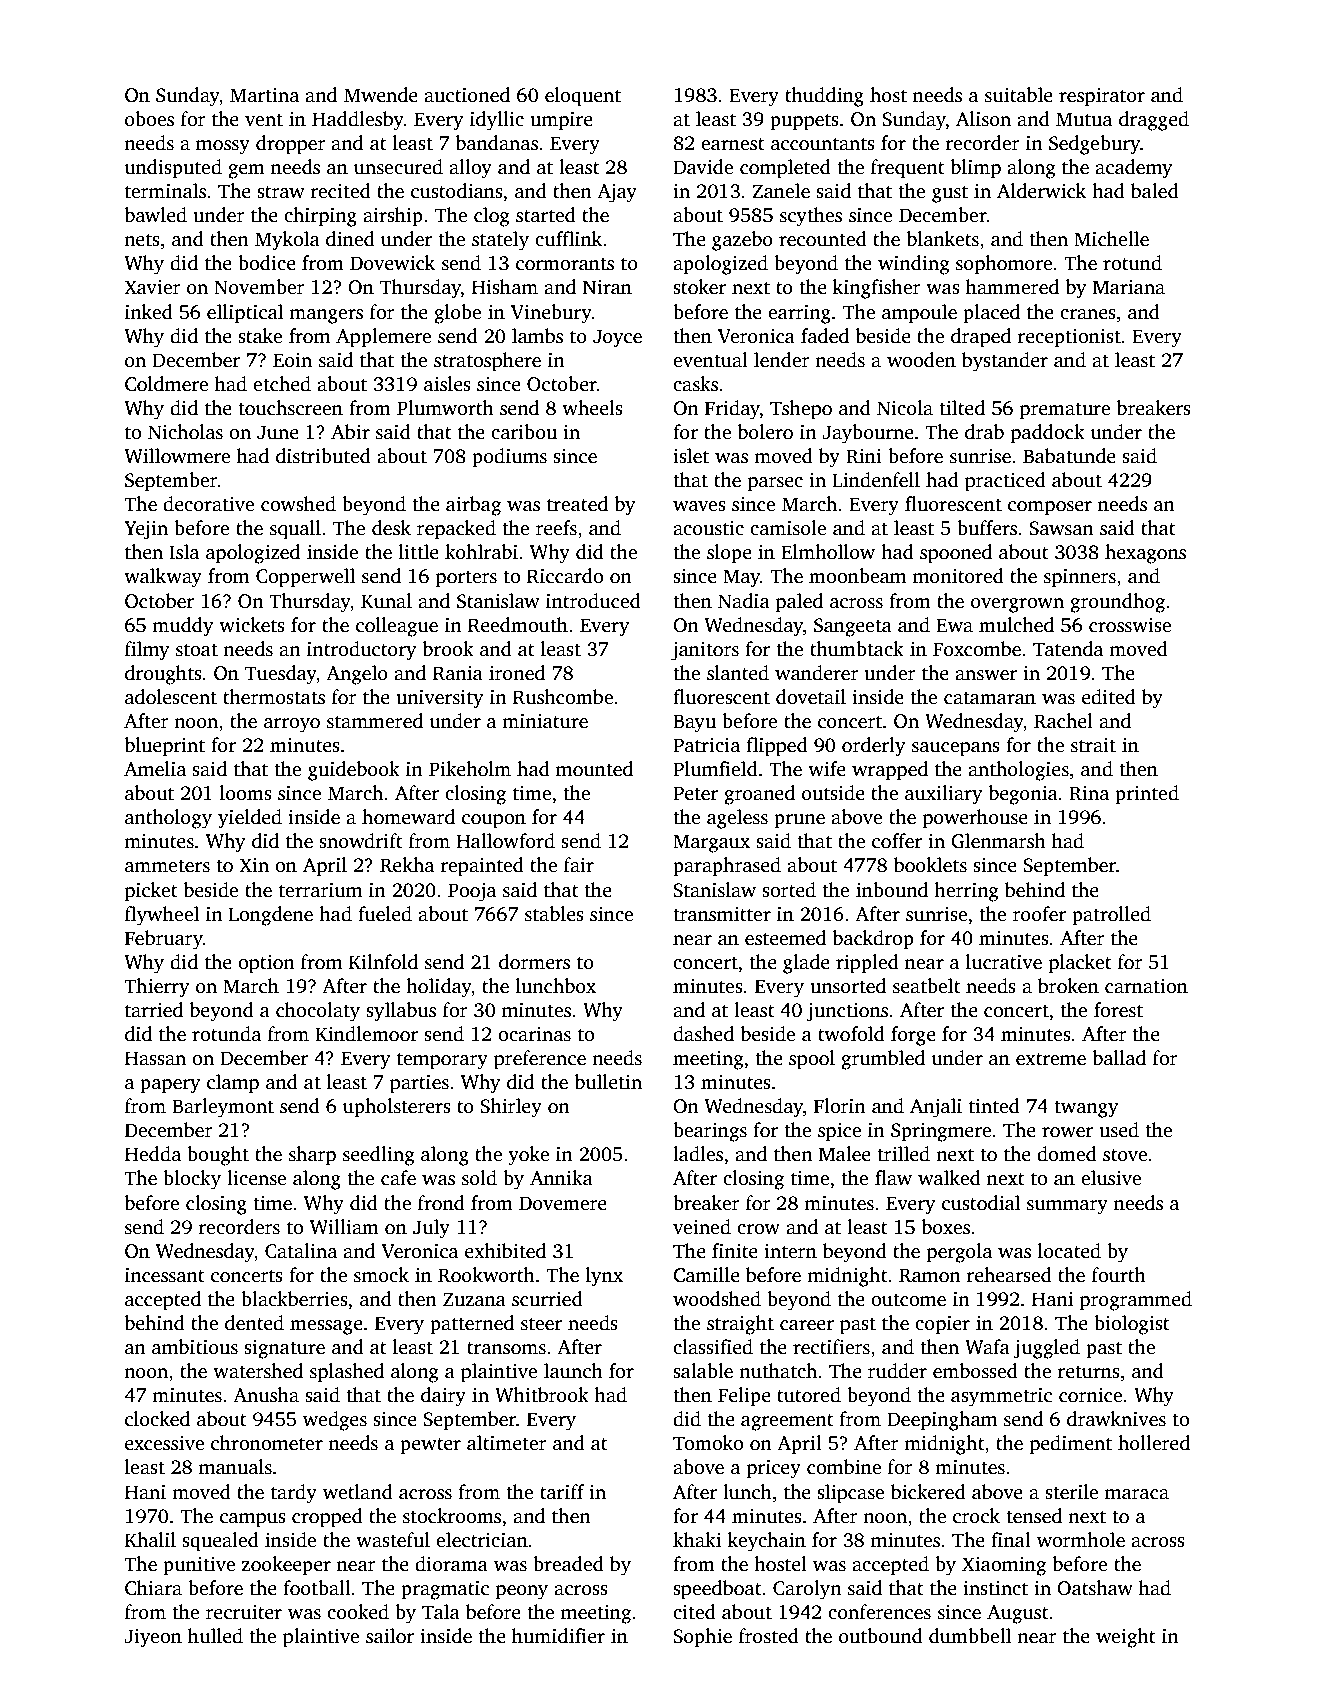 This screenshot has height=1704, width=1317. What do you see at coordinates (155, 215) in the screenshot?
I see `bawled` at bounding box center [155, 215].
